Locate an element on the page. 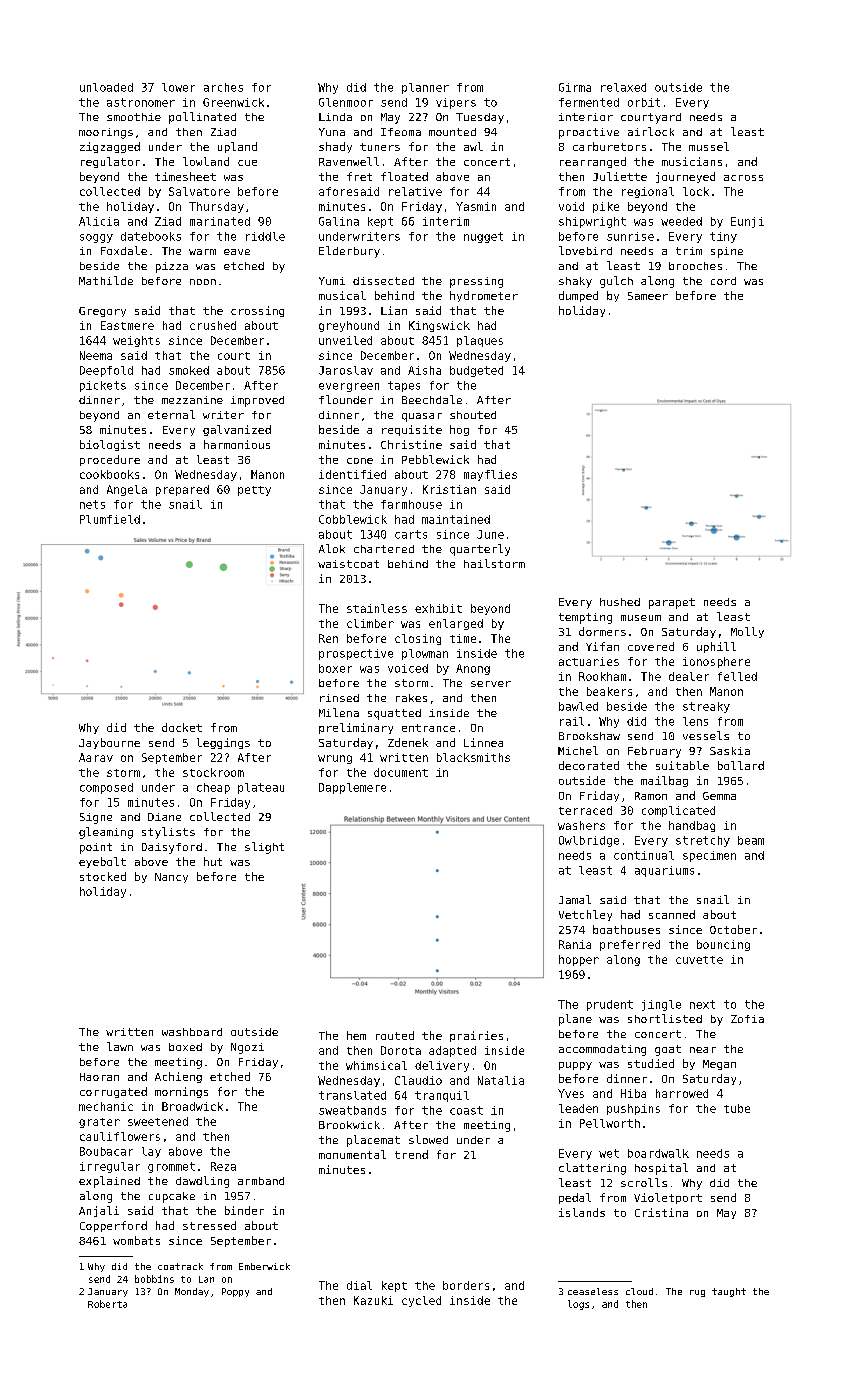  boxer is located at coordinates (335, 668).
